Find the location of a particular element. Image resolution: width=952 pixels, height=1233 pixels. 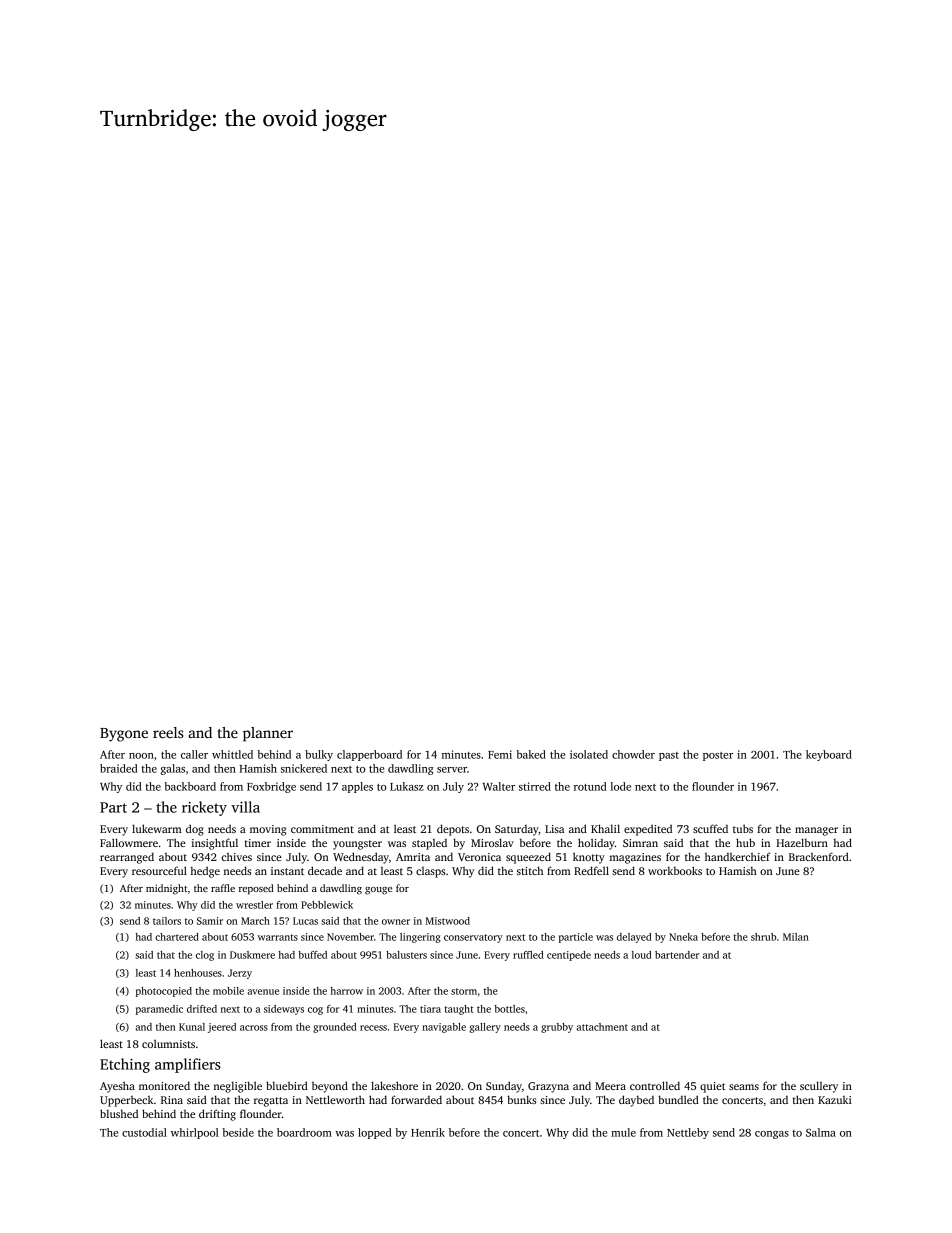

keyboard is located at coordinates (829, 755).
